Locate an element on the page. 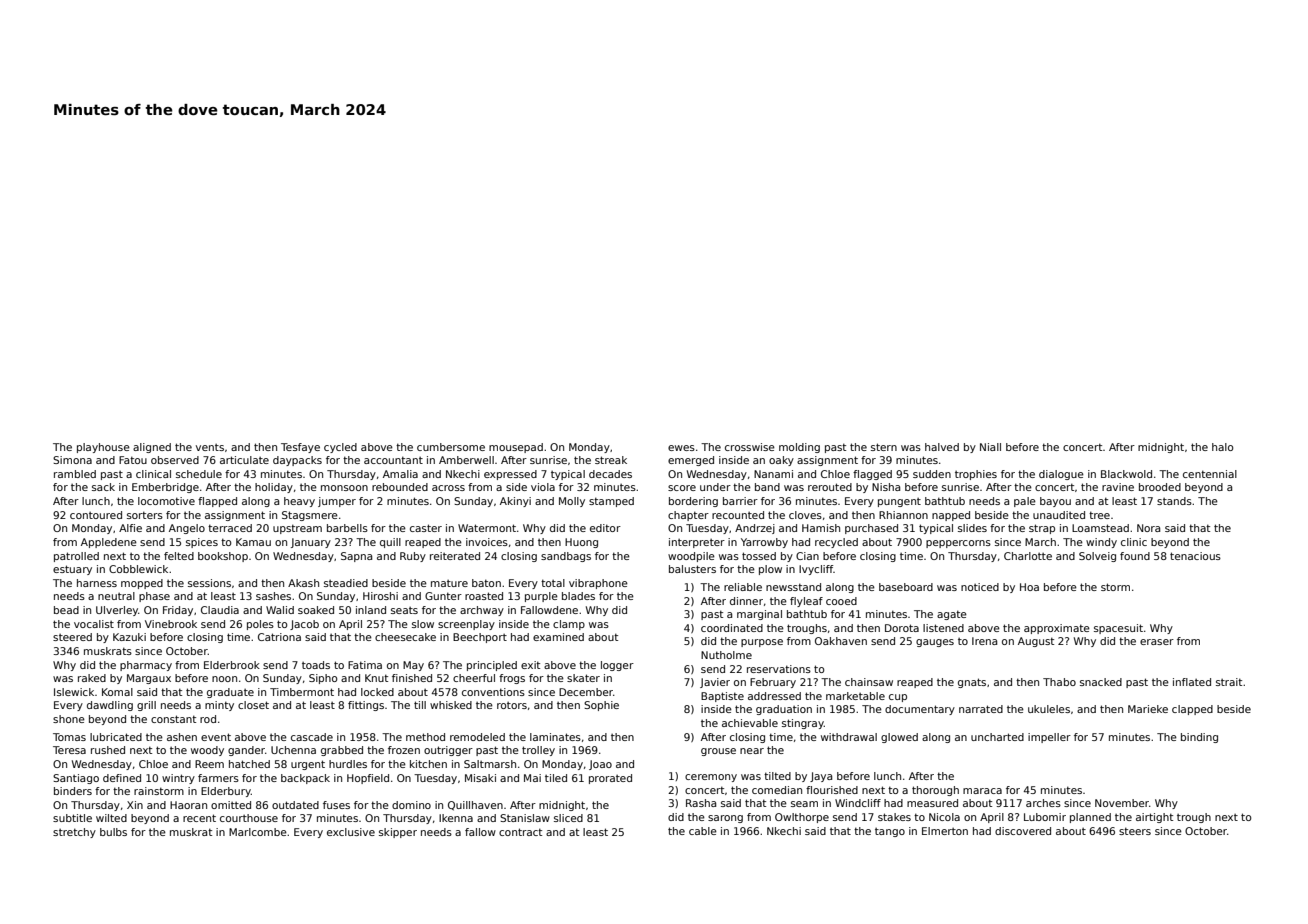 The width and height of the document is (1308, 924). editor is located at coordinates (605, 528).
